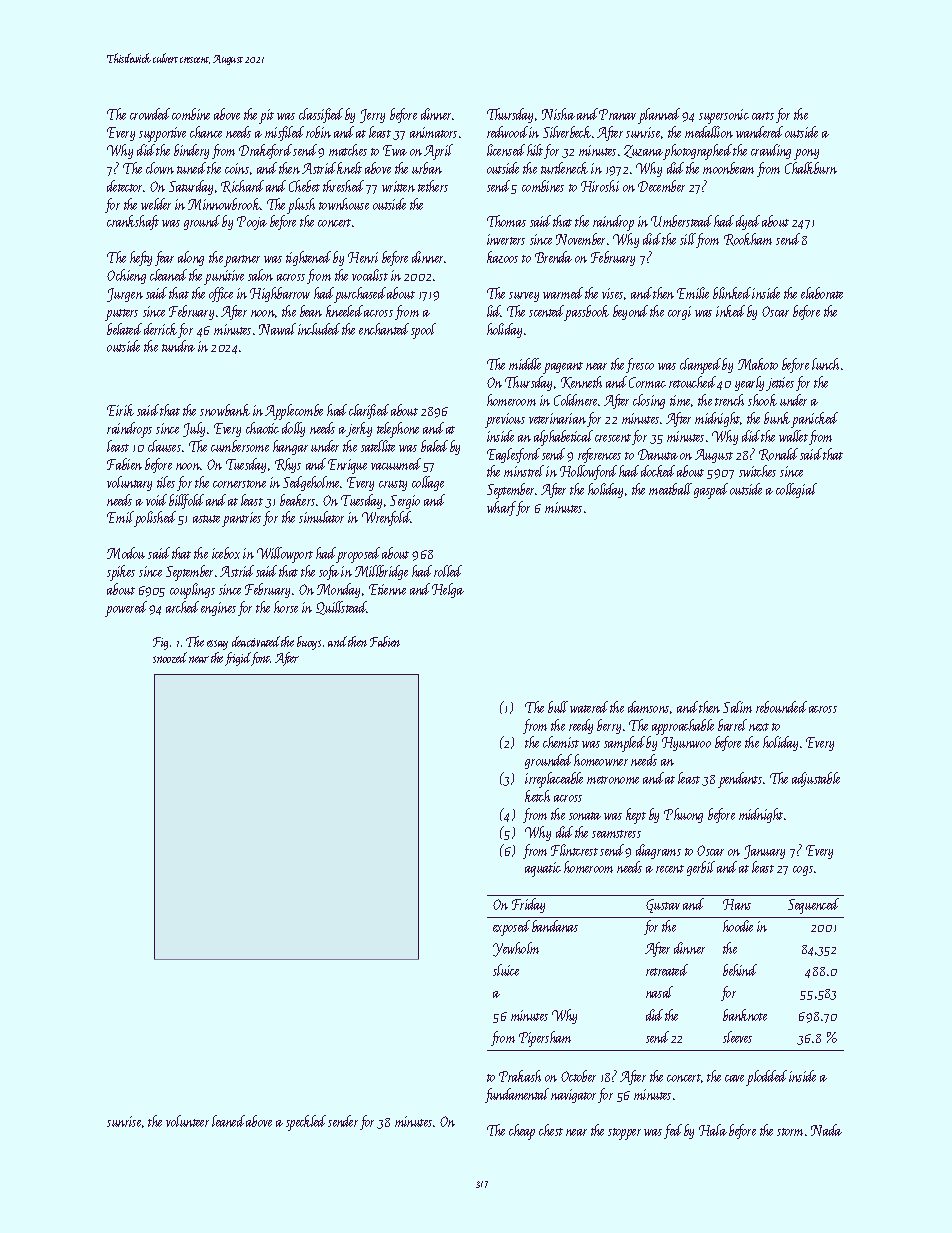  I want to click on carts, so click(763, 116).
